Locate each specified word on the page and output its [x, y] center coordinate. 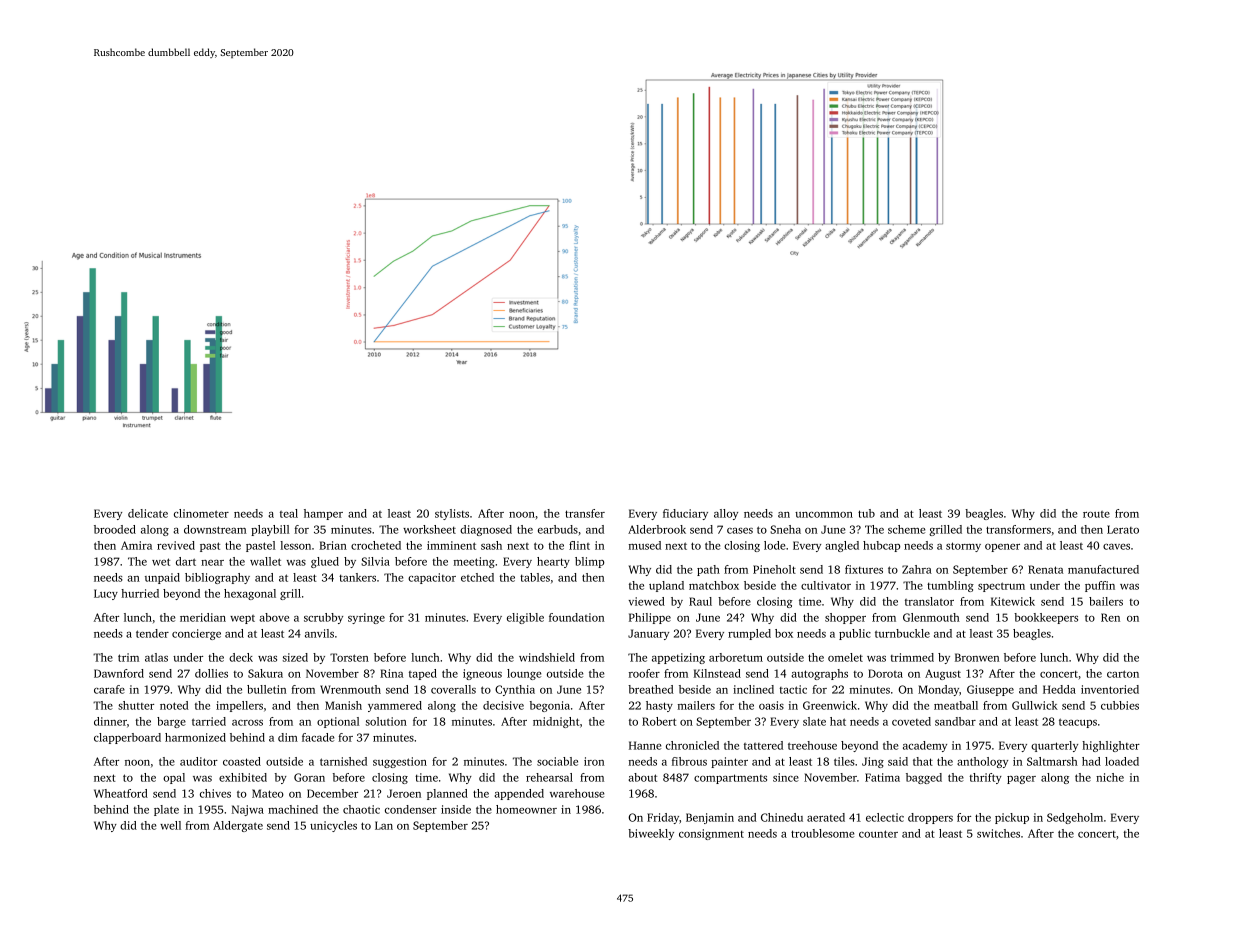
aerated [826, 817]
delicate [148, 513]
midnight [556, 722]
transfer [585, 513]
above [274, 617]
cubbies [1120, 705]
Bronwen [977, 657]
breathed [651, 689]
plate [166, 810]
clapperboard [127, 738]
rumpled [749, 634]
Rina [391, 673]
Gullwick [1035, 705]
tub [866, 513]
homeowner [526, 809]
